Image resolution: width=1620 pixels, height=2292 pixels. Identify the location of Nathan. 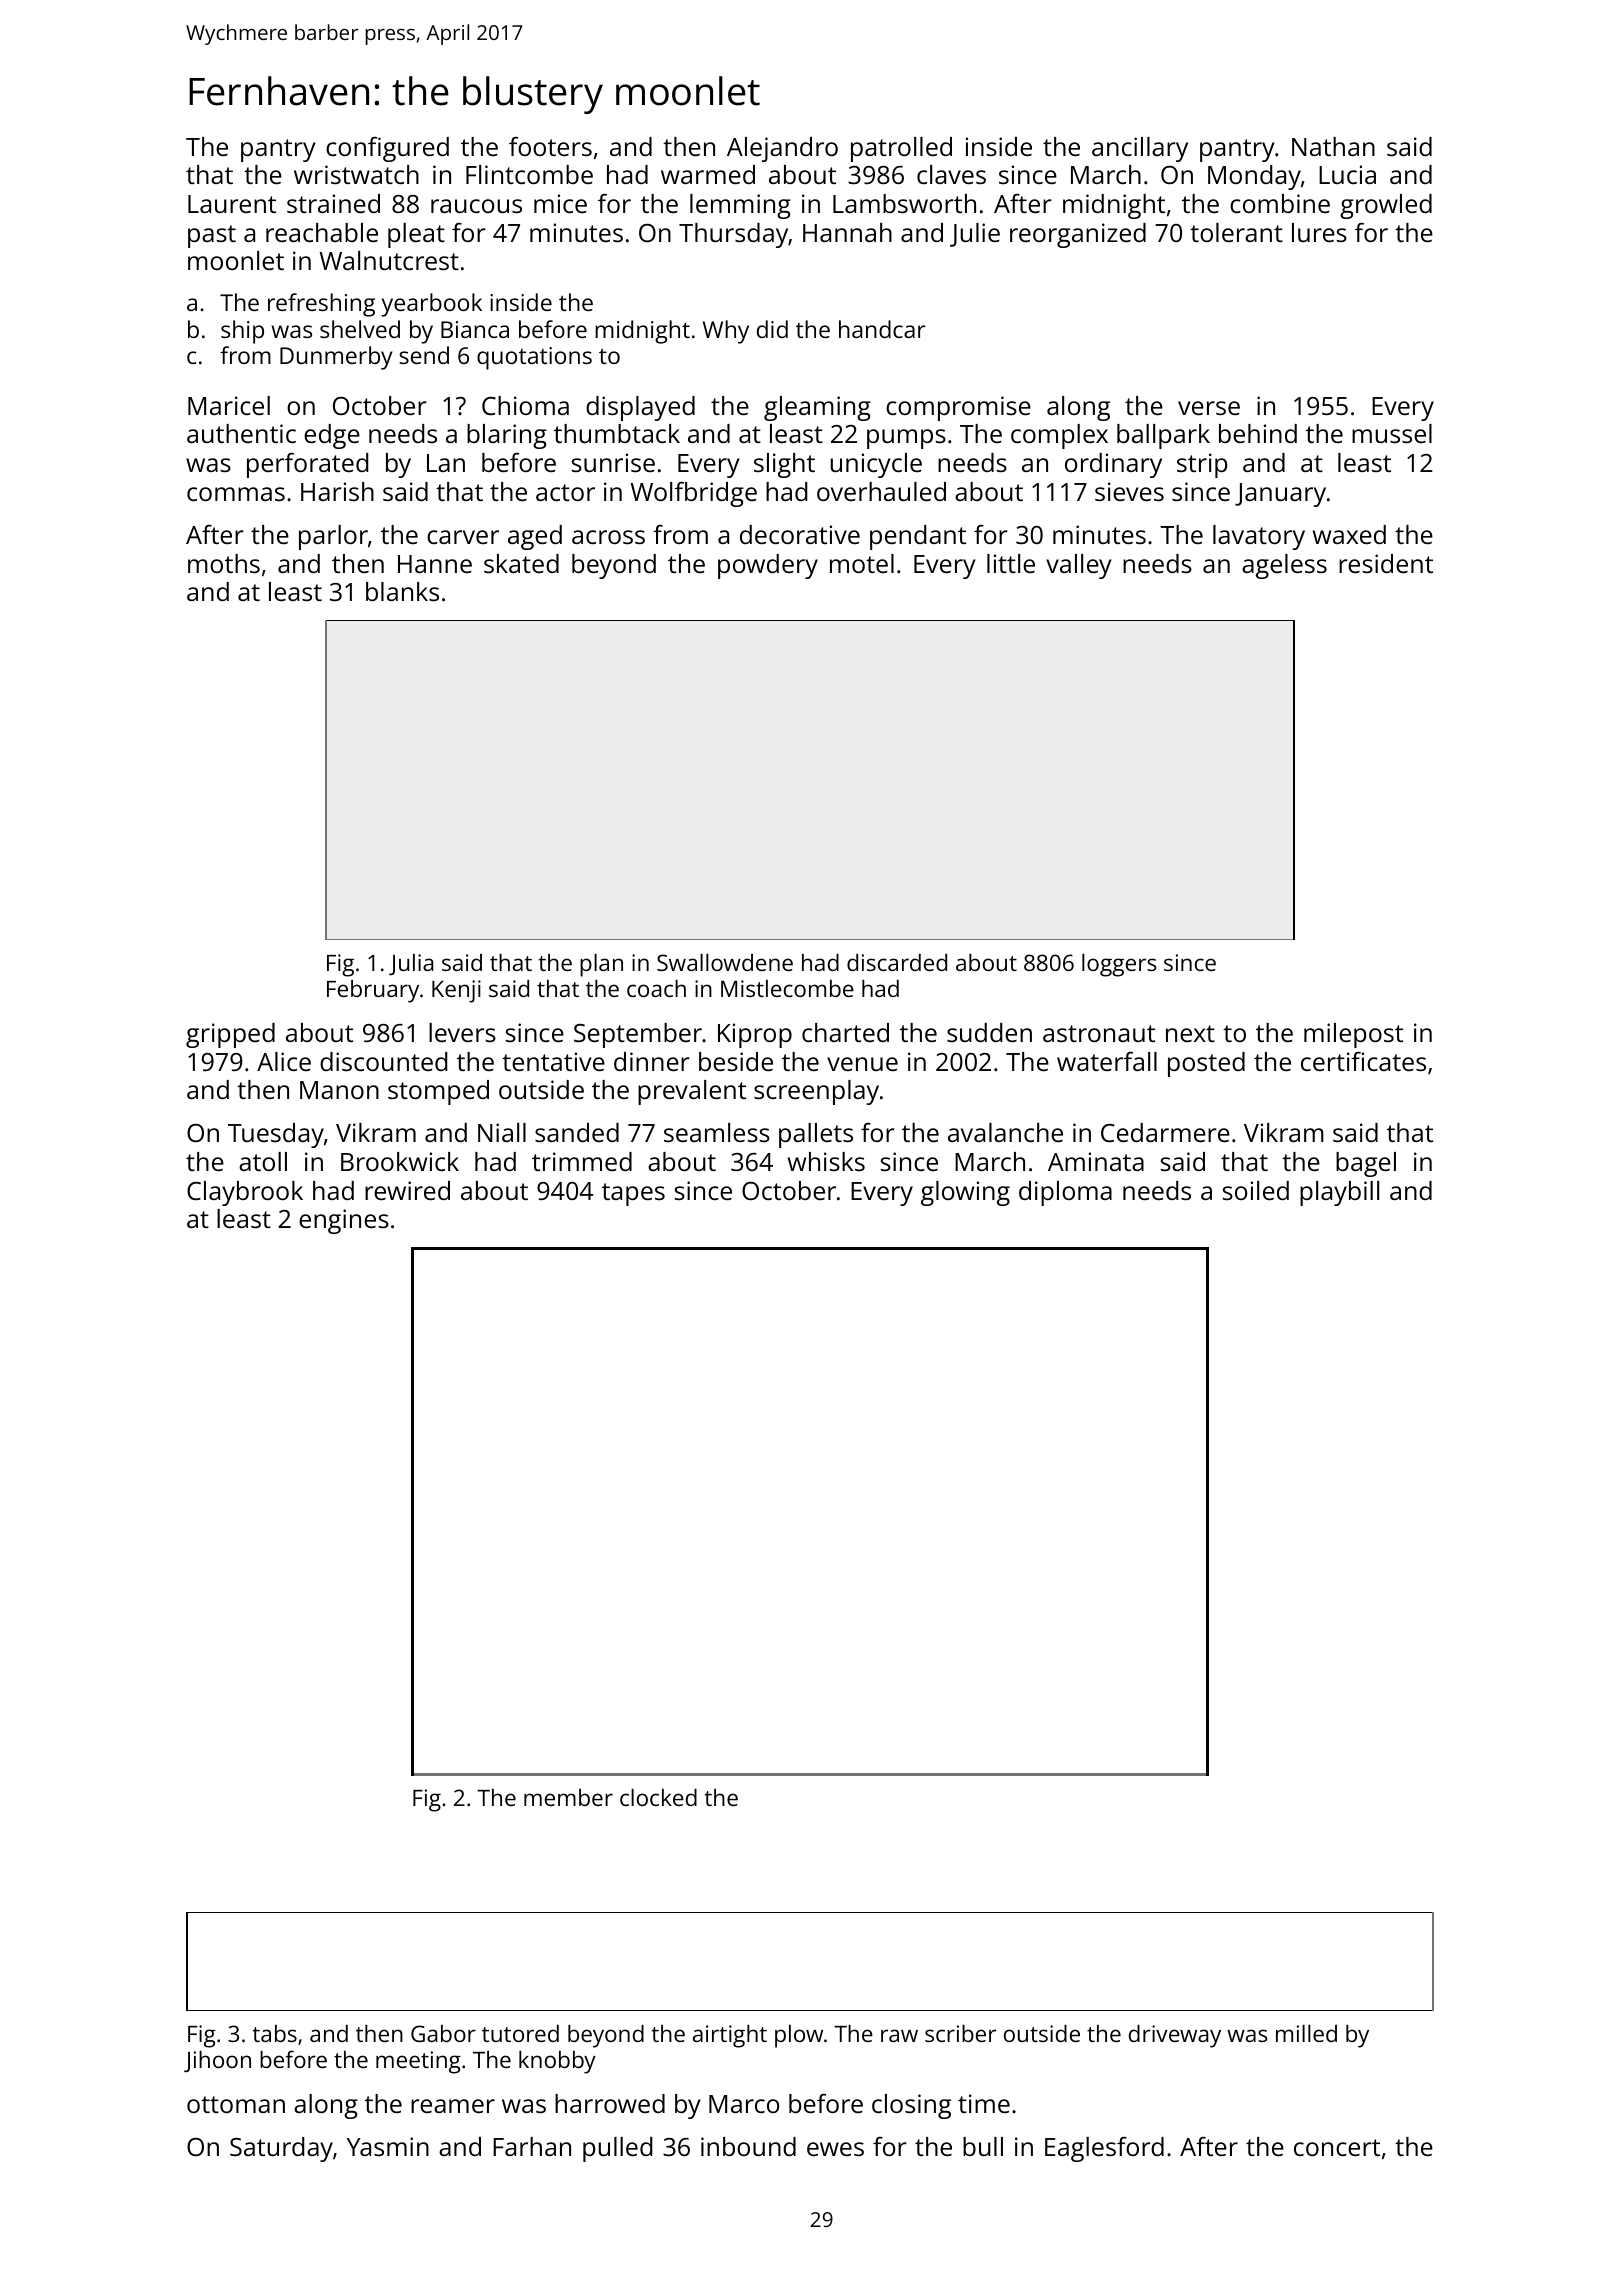
(1333, 146).
